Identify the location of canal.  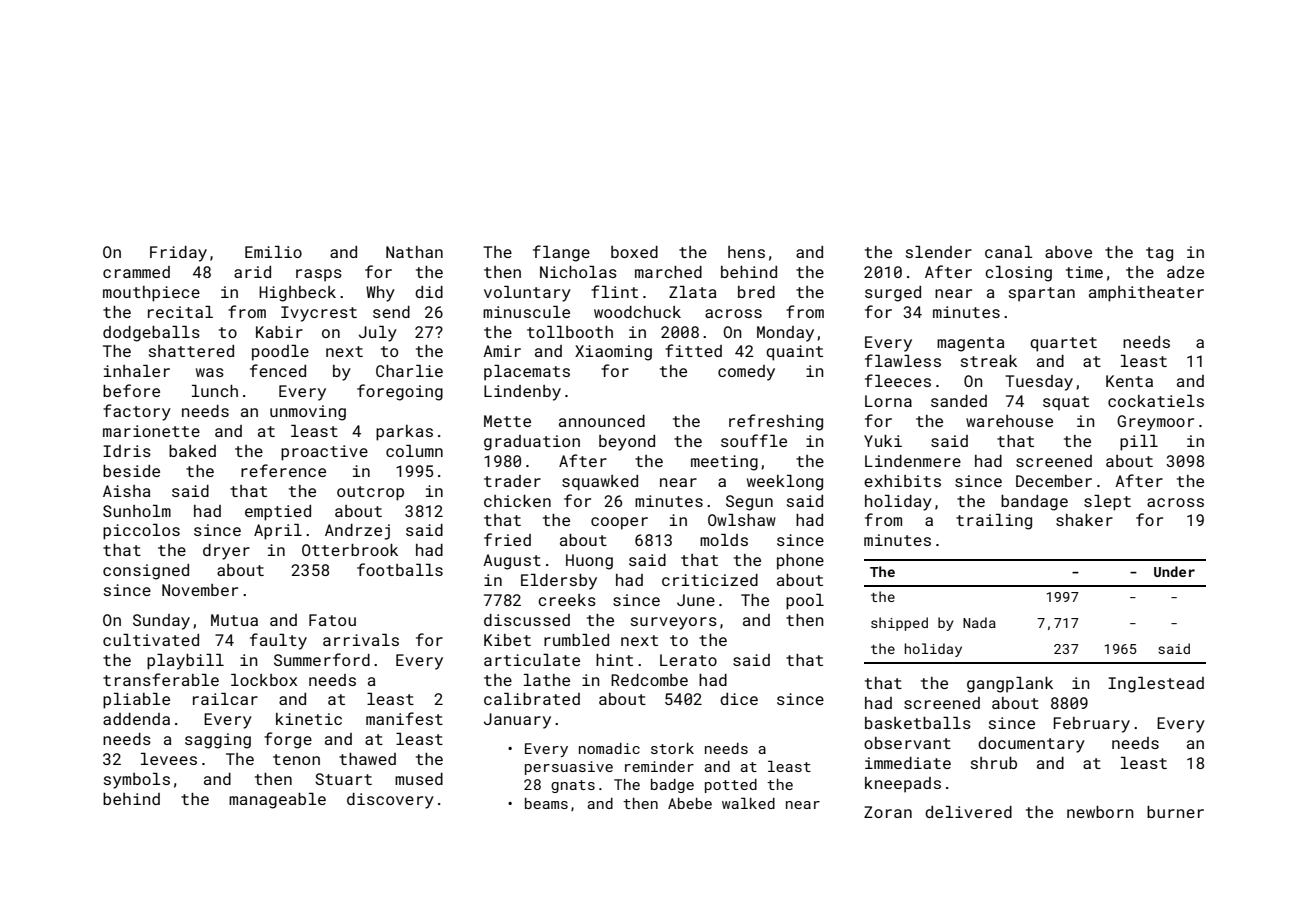
(1009, 252).
